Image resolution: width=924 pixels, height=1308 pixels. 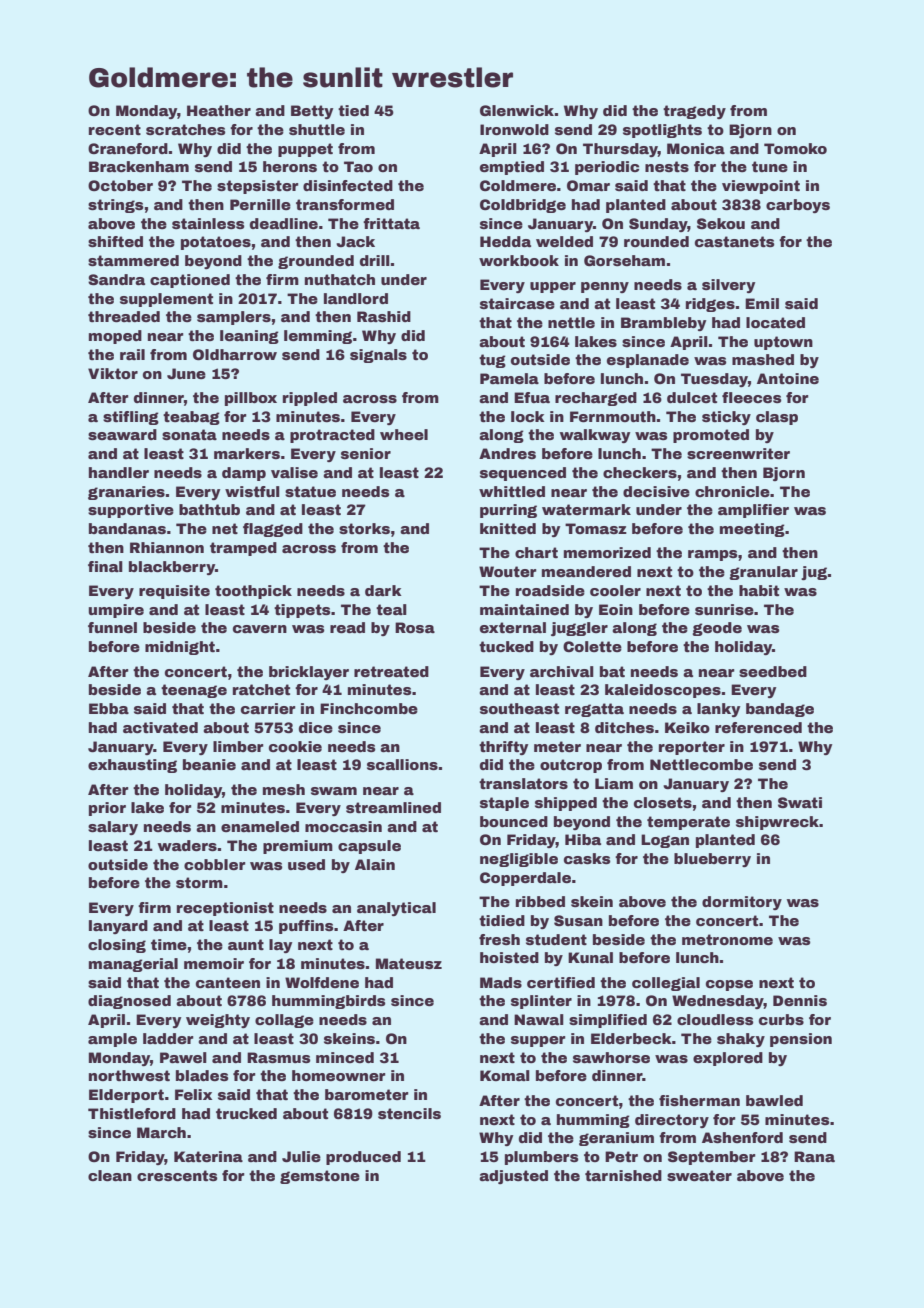 I want to click on crescents, so click(x=177, y=1175).
